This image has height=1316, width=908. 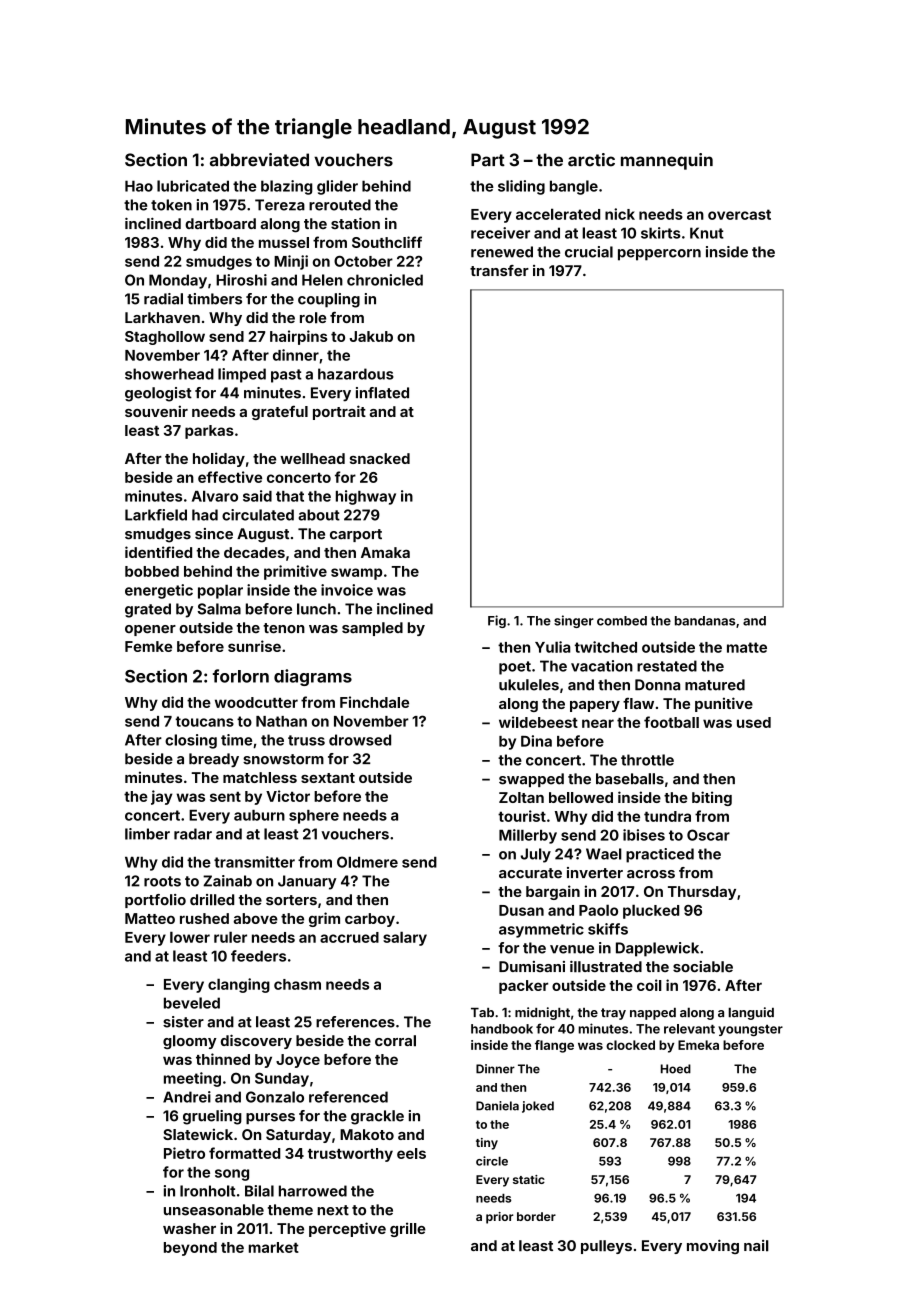 What do you see at coordinates (225, 797) in the image?
I see `sent` at bounding box center [225, 797].
